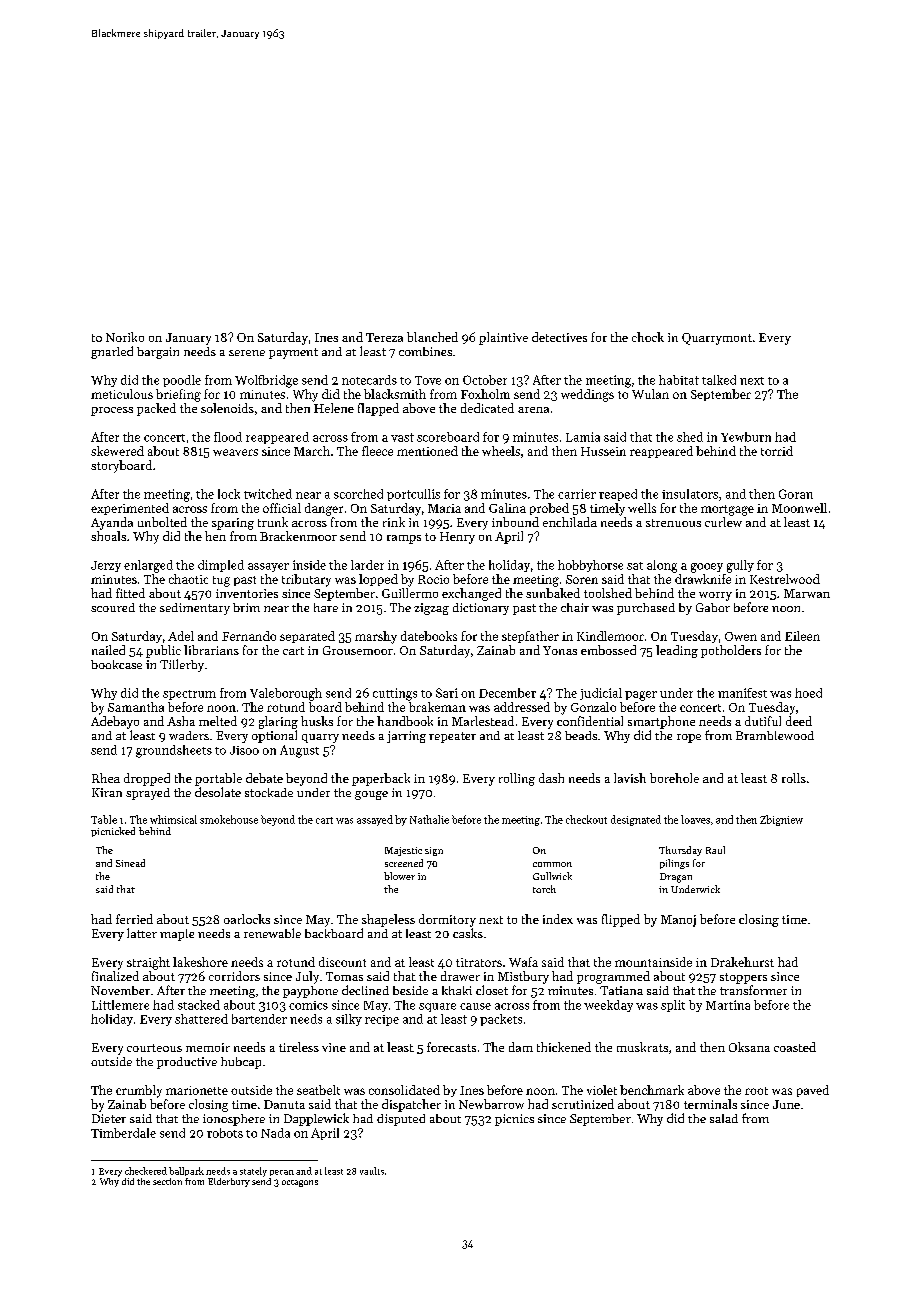 The width and height of the screenshot is (924, 1308). Describe the element at coordinates (162, 522) in the screenshot. I see `unbolted` at that location.
